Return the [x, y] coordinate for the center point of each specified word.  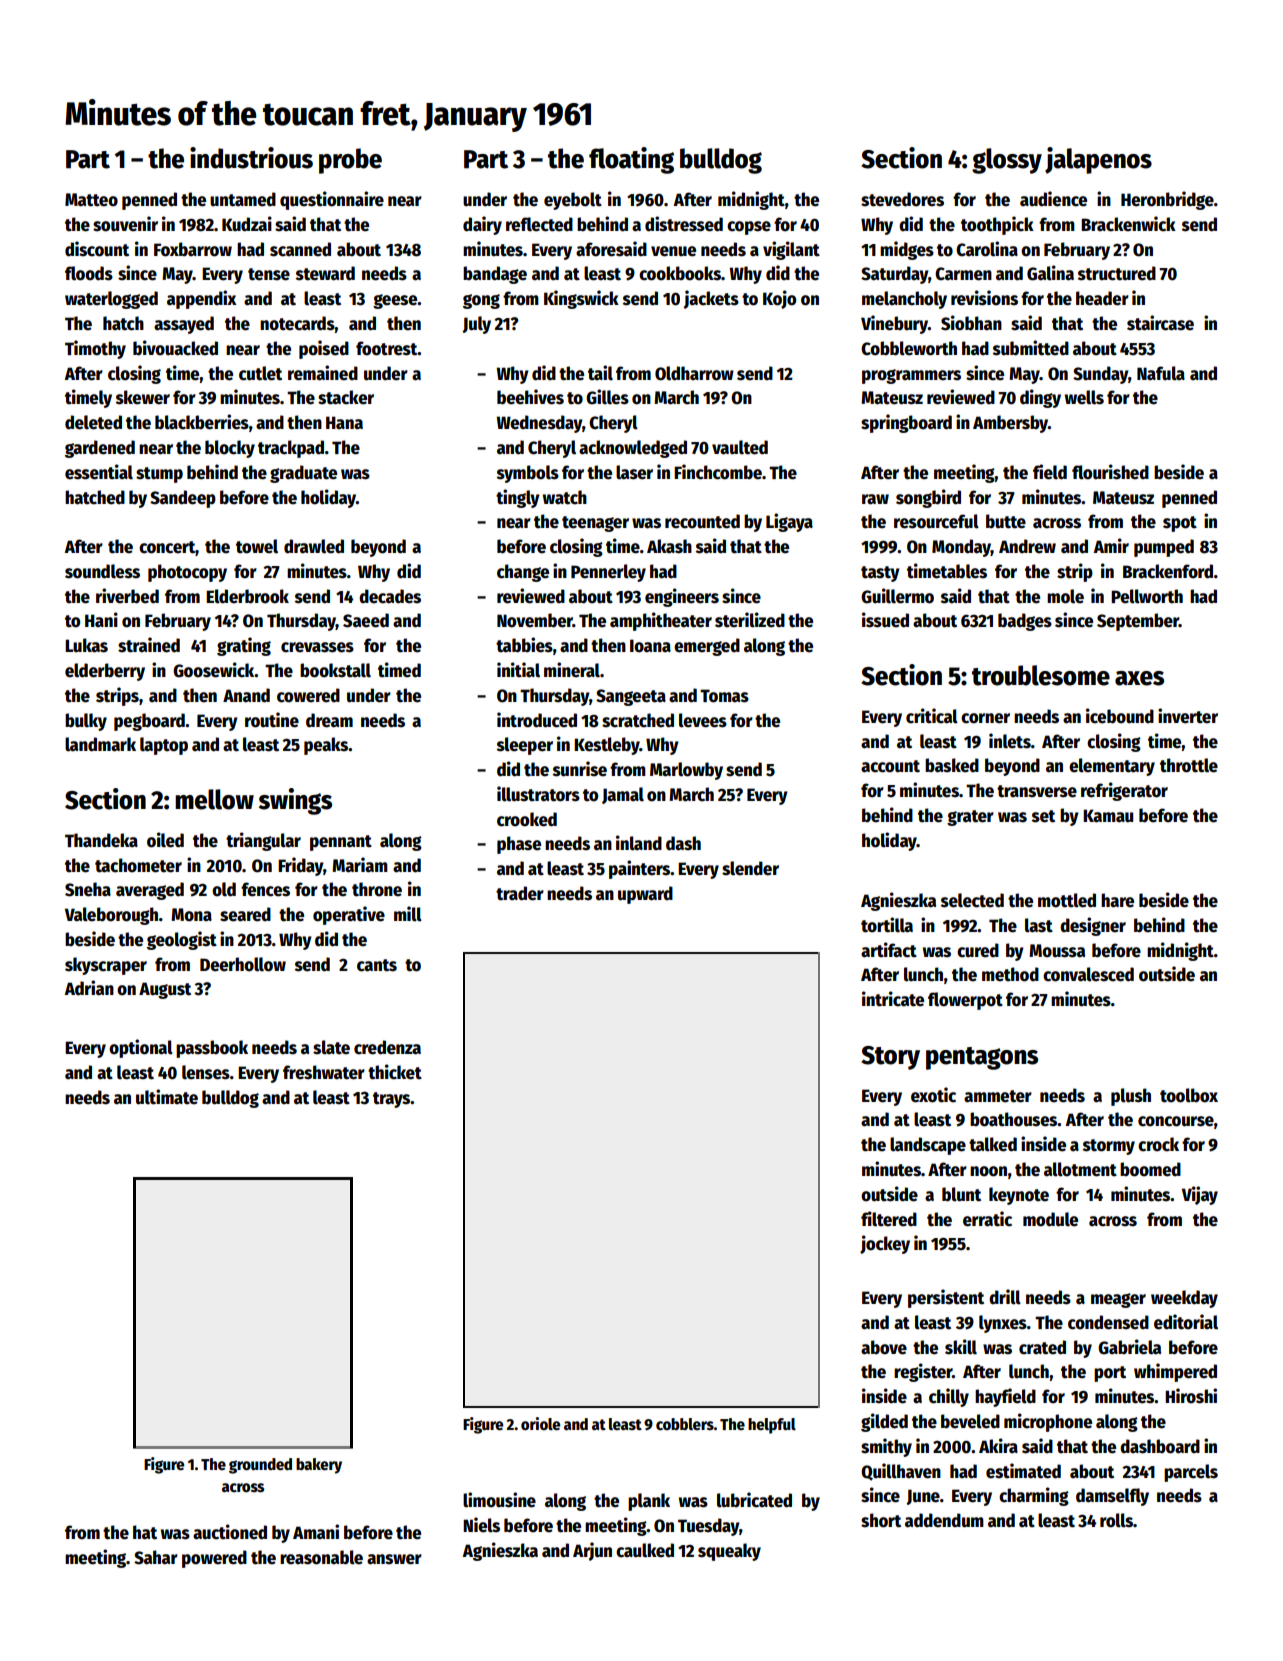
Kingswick [581, 299]
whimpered [1175, 1372]
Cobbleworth [909, 348]
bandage [495, 275]
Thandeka [101, 840]
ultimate [167, 1097]
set [1043, 816]
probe [350, 161]
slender [750, 868]
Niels [481, 1525]
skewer [143, 397]
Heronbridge [1167, 200]
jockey [885, 1244]
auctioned [230, 1532]
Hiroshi [1191, 1396]
